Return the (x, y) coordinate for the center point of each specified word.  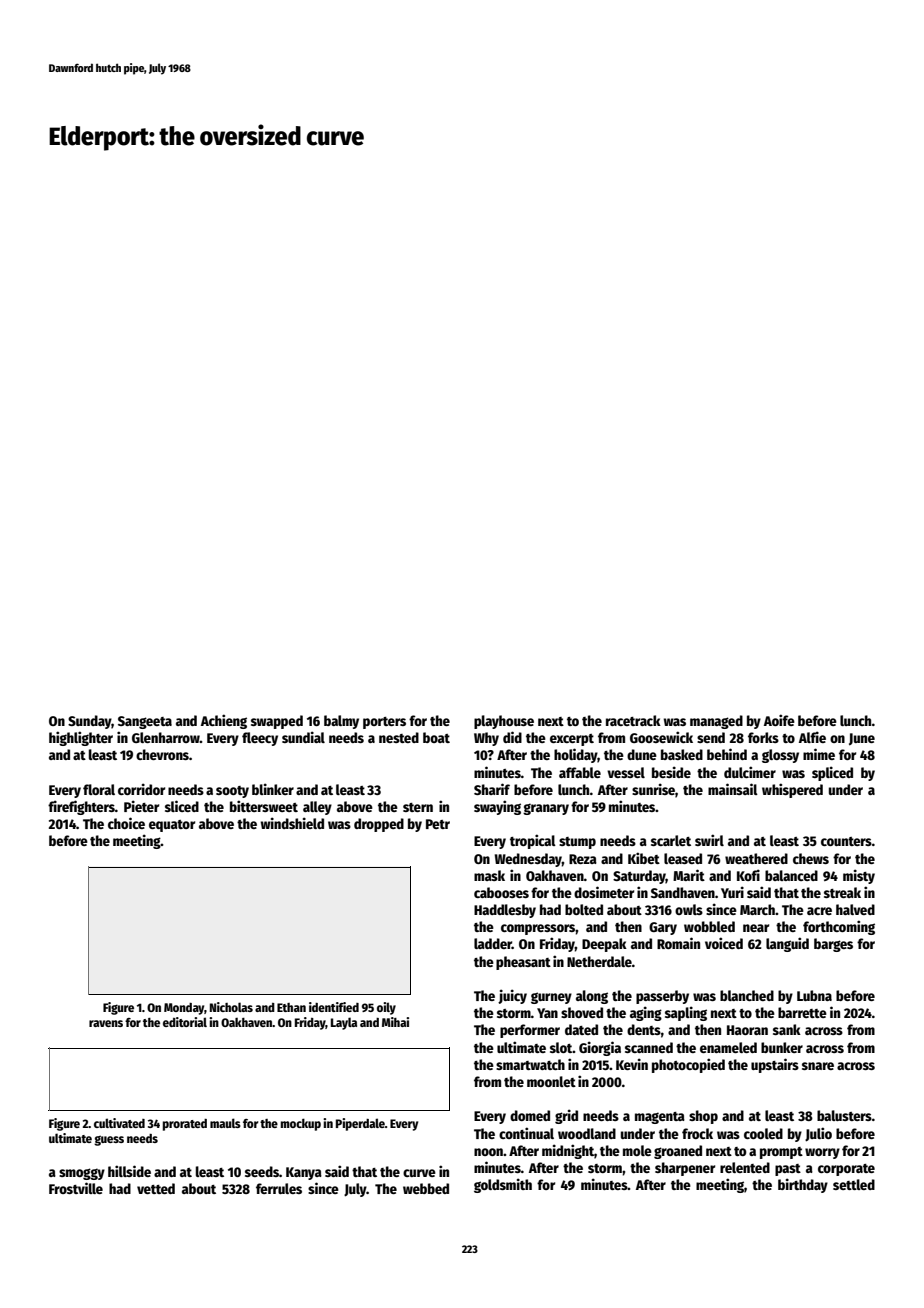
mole (637, 1150)
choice (126, 823)
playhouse (504, 722)
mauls (225, 1123)
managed (716, 722)
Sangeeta (145, 722)
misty (859, 876)
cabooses (501, 892)
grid (566, 1116)
